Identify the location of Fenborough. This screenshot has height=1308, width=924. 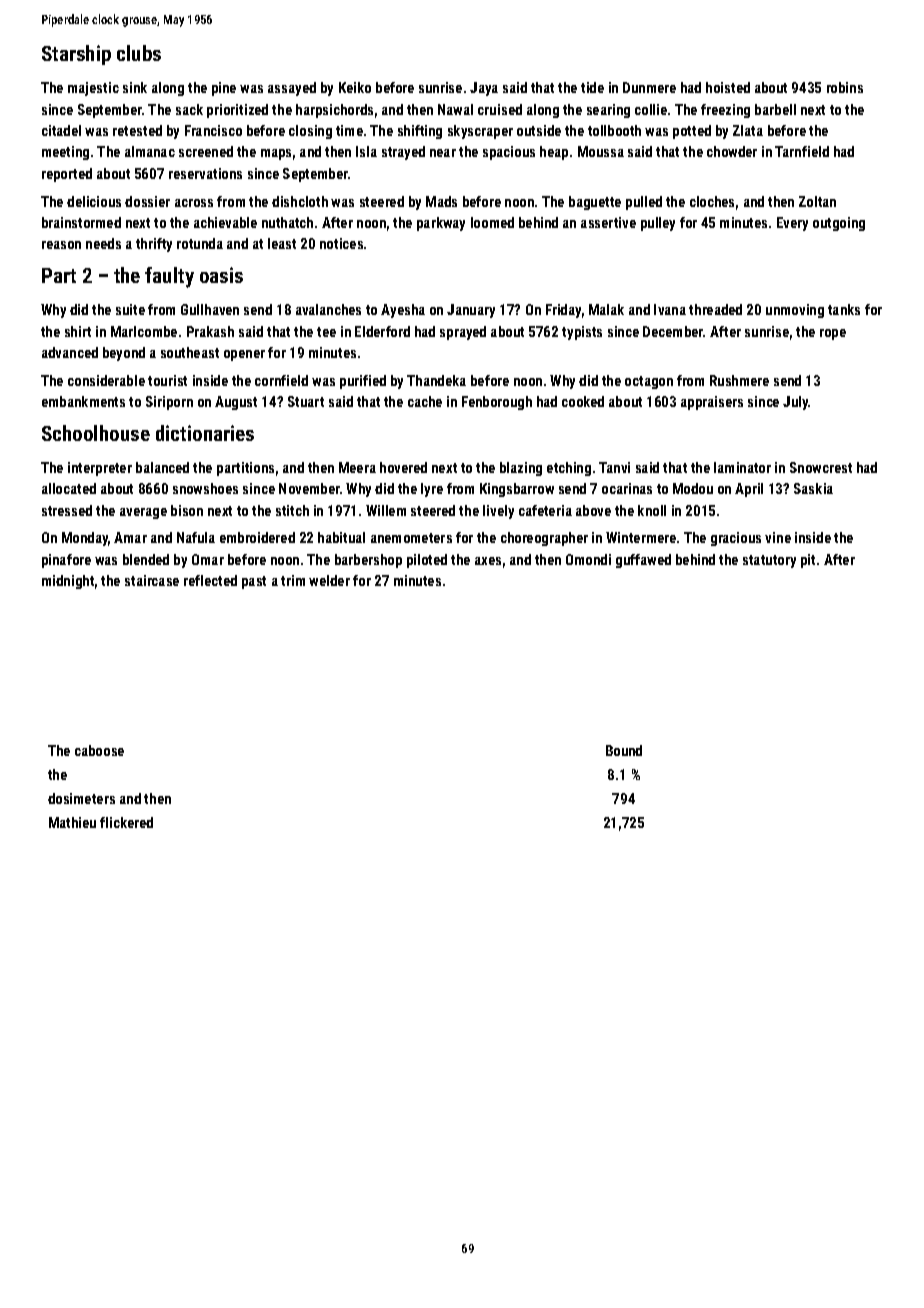
(497, 403).
